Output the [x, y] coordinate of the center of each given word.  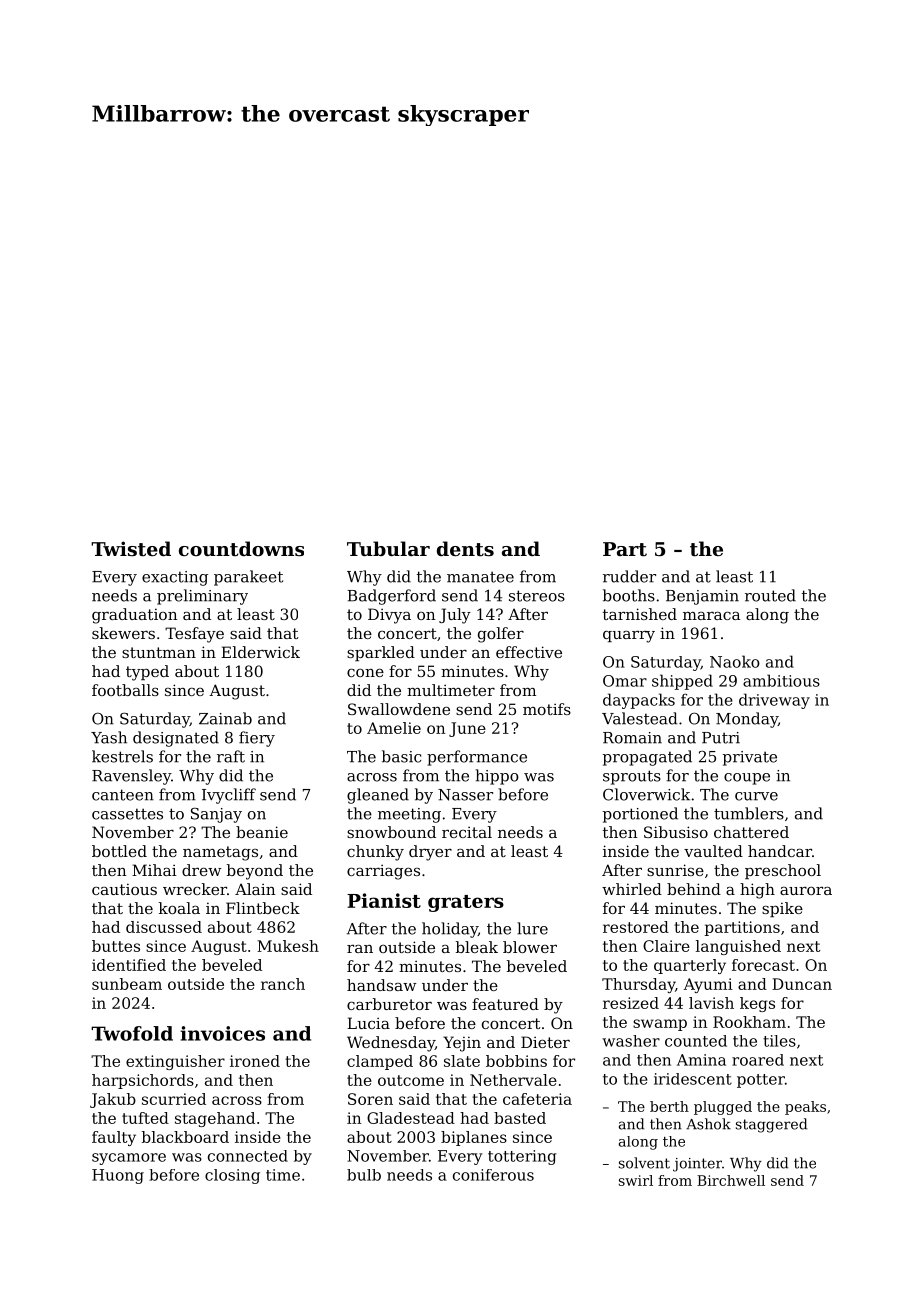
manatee [480, 577]
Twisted [131, 549]
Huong [118, 1176]
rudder [629, 576]
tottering [522, 1157]
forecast [763, 965]
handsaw [381, 985]
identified [129, 965]
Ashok [708, 1124]
